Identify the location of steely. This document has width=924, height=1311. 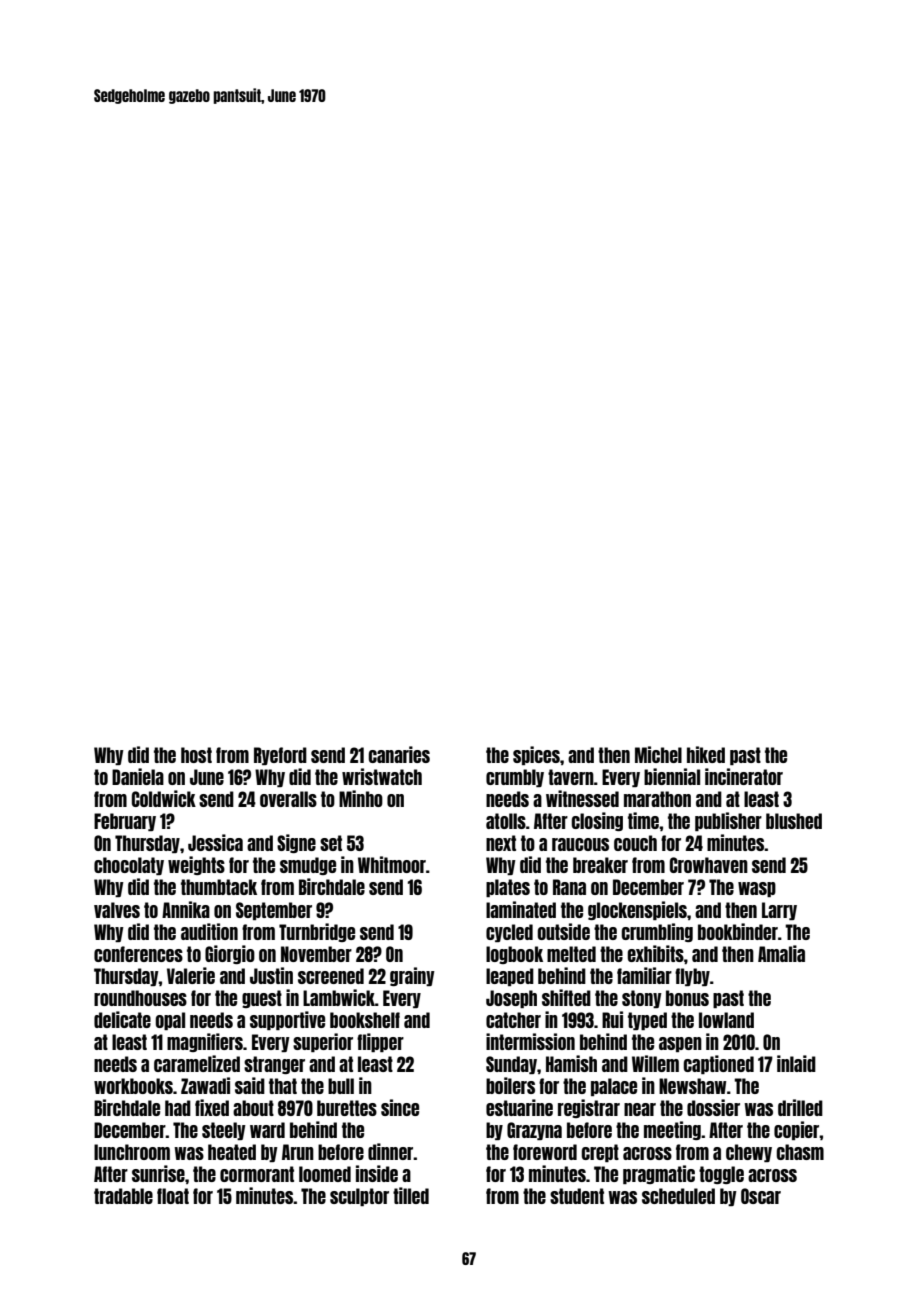
(224, 1131).
